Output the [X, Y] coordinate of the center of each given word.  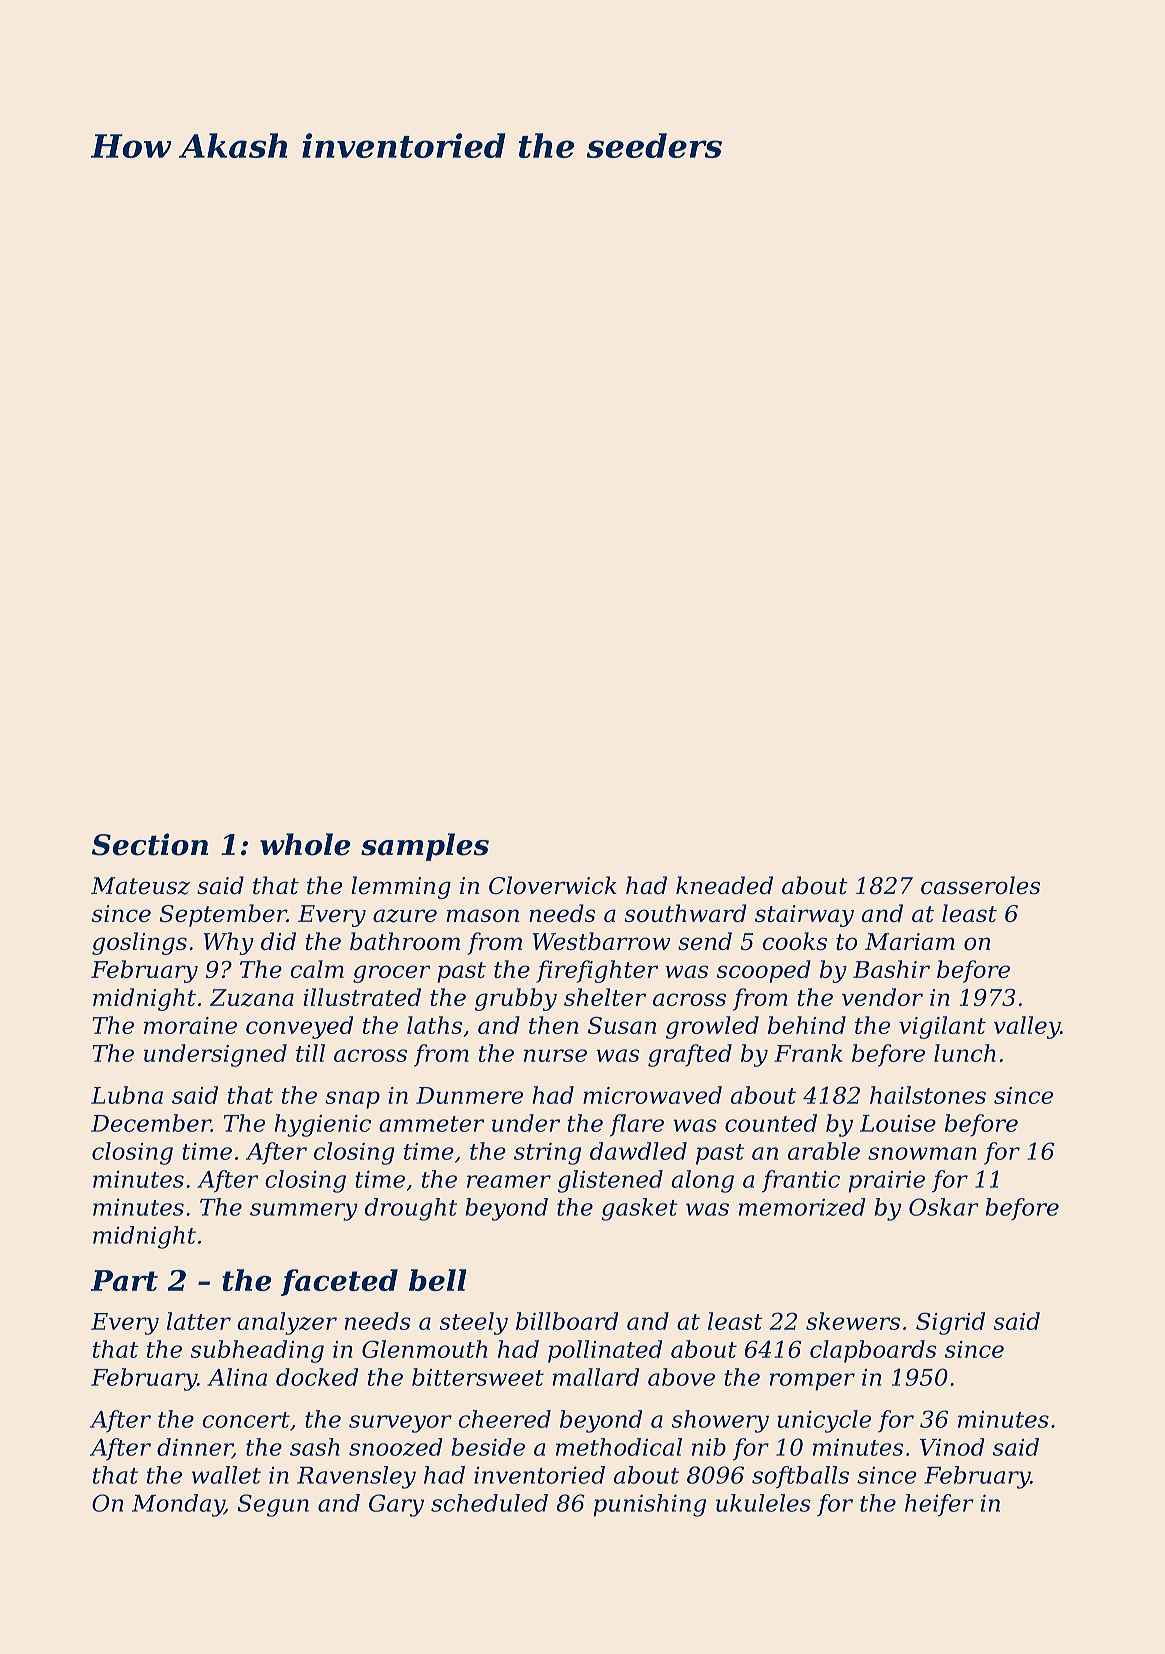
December [151, 1123]
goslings [139, 943]
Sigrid [950, 1323]
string [547, 1154]
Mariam [910, 941]
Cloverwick [553, 885]
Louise [898, 1123]
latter [199, 1321]
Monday [178, 1505]
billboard [567, 1321]
